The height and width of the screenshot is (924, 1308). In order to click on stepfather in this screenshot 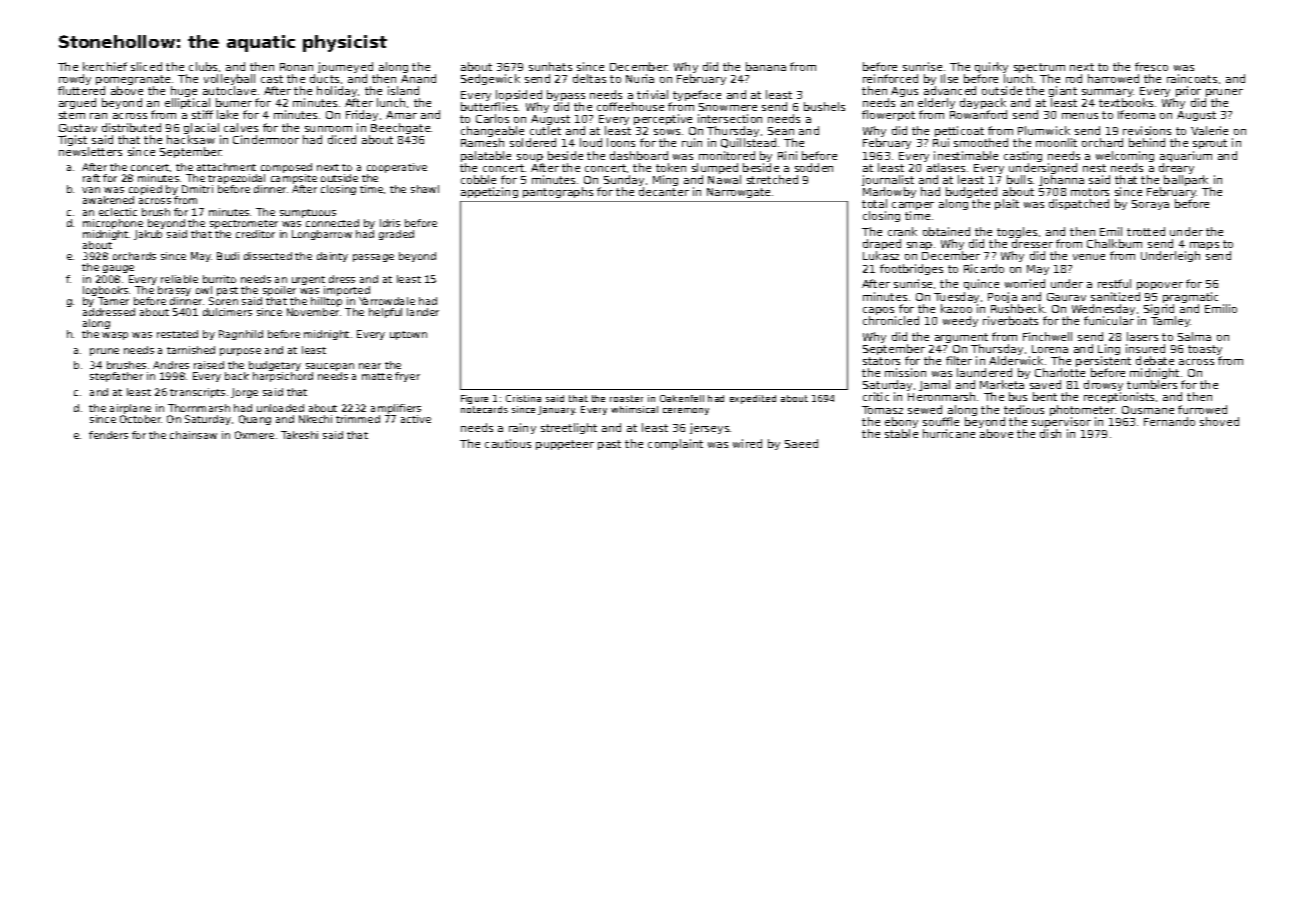, I will do `click(116, 377)`.
